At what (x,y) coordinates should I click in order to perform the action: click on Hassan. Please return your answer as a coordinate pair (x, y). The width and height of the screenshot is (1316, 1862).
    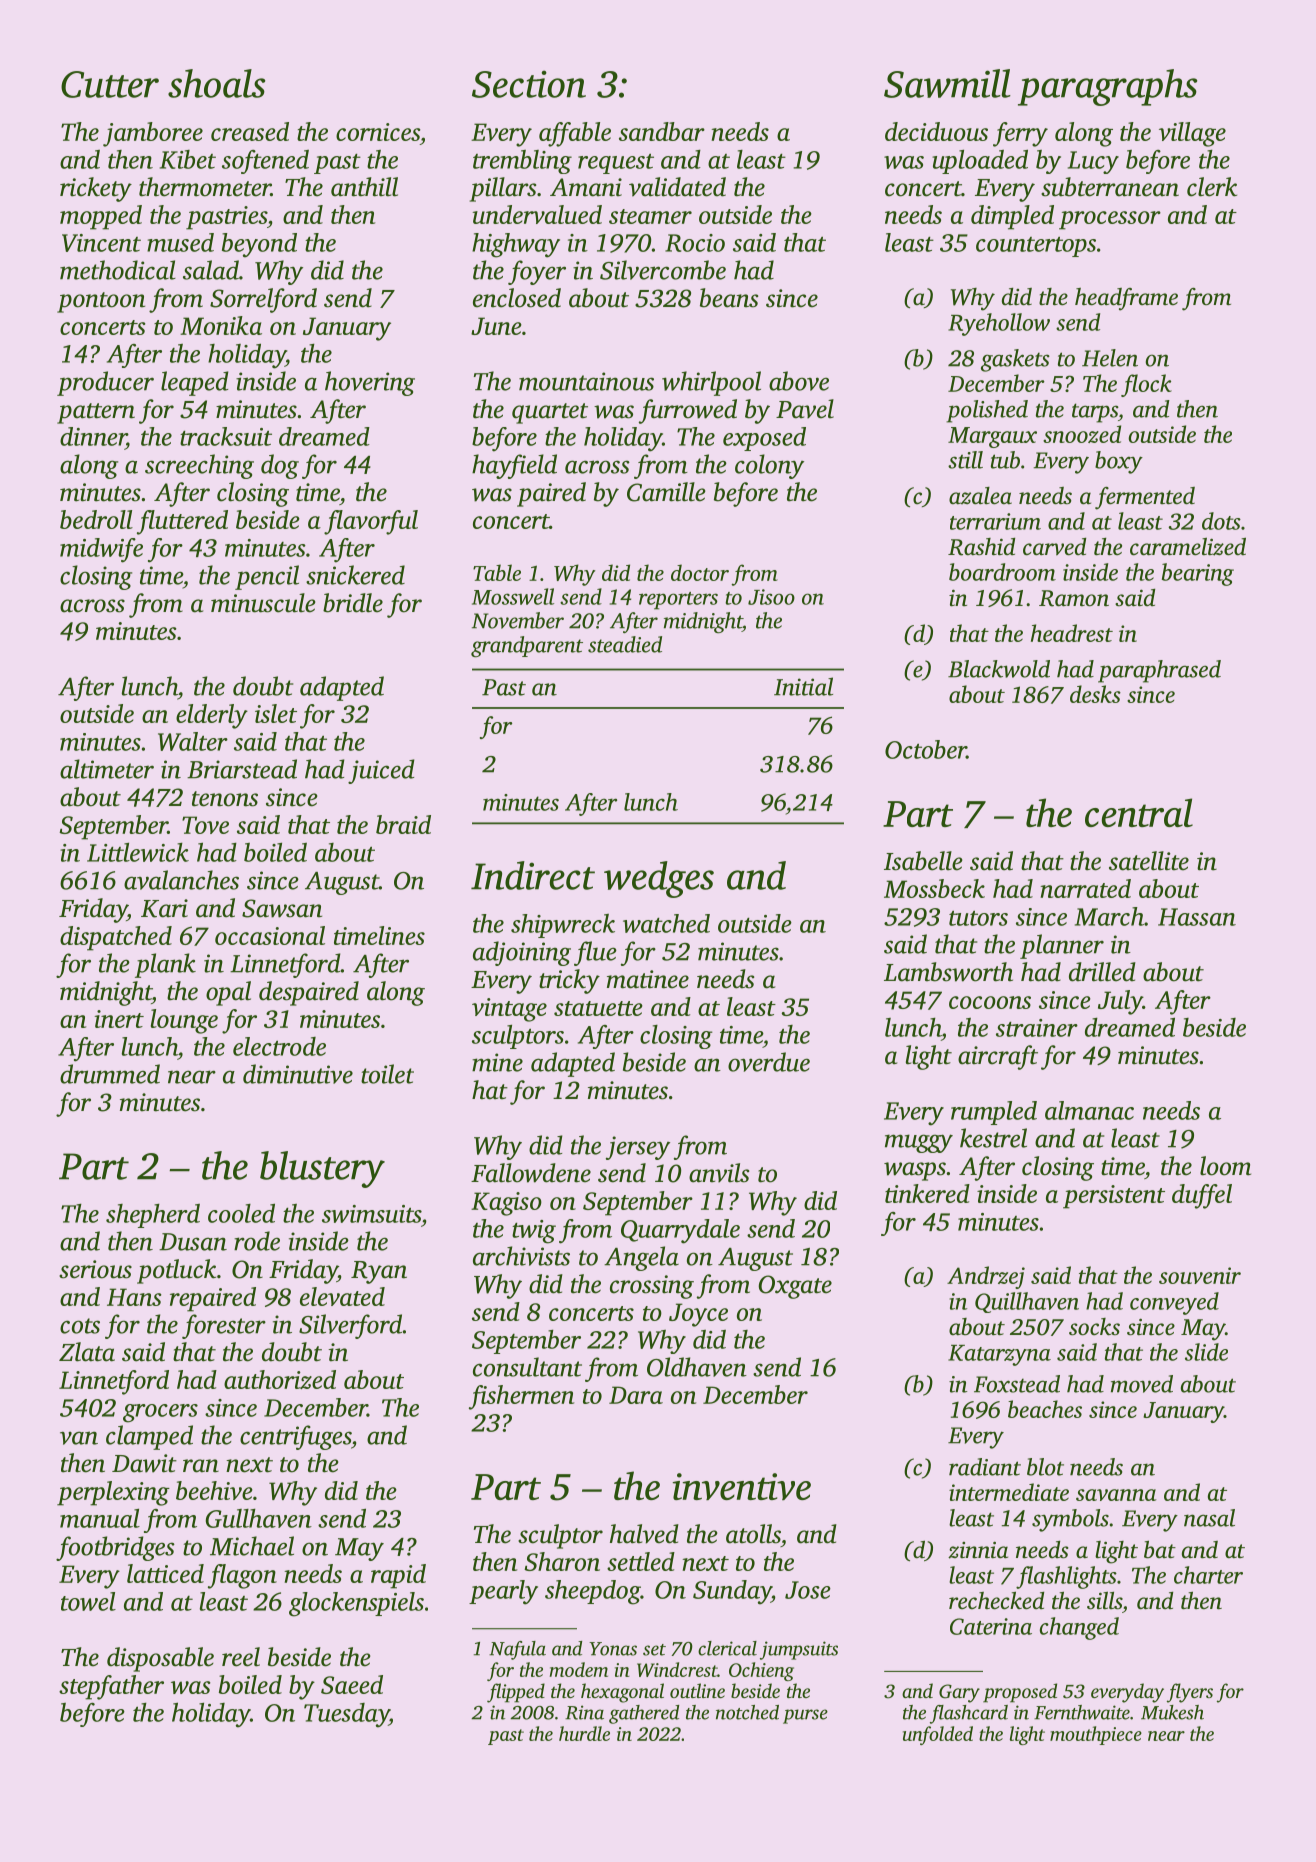
    Looking at the image, I should click on (1197, 917).
